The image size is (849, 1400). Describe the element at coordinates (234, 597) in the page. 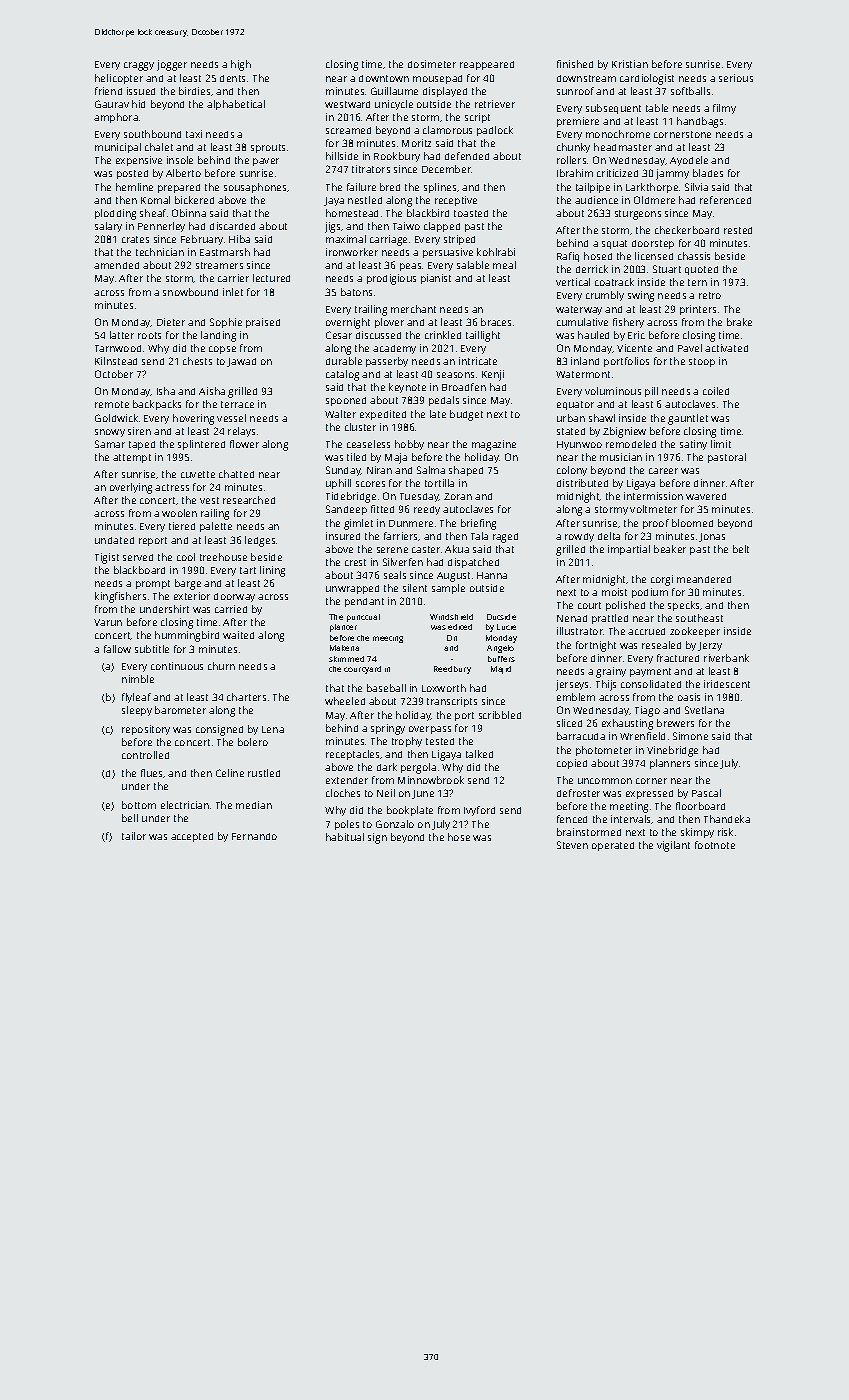

I see `doorway` at that location.
